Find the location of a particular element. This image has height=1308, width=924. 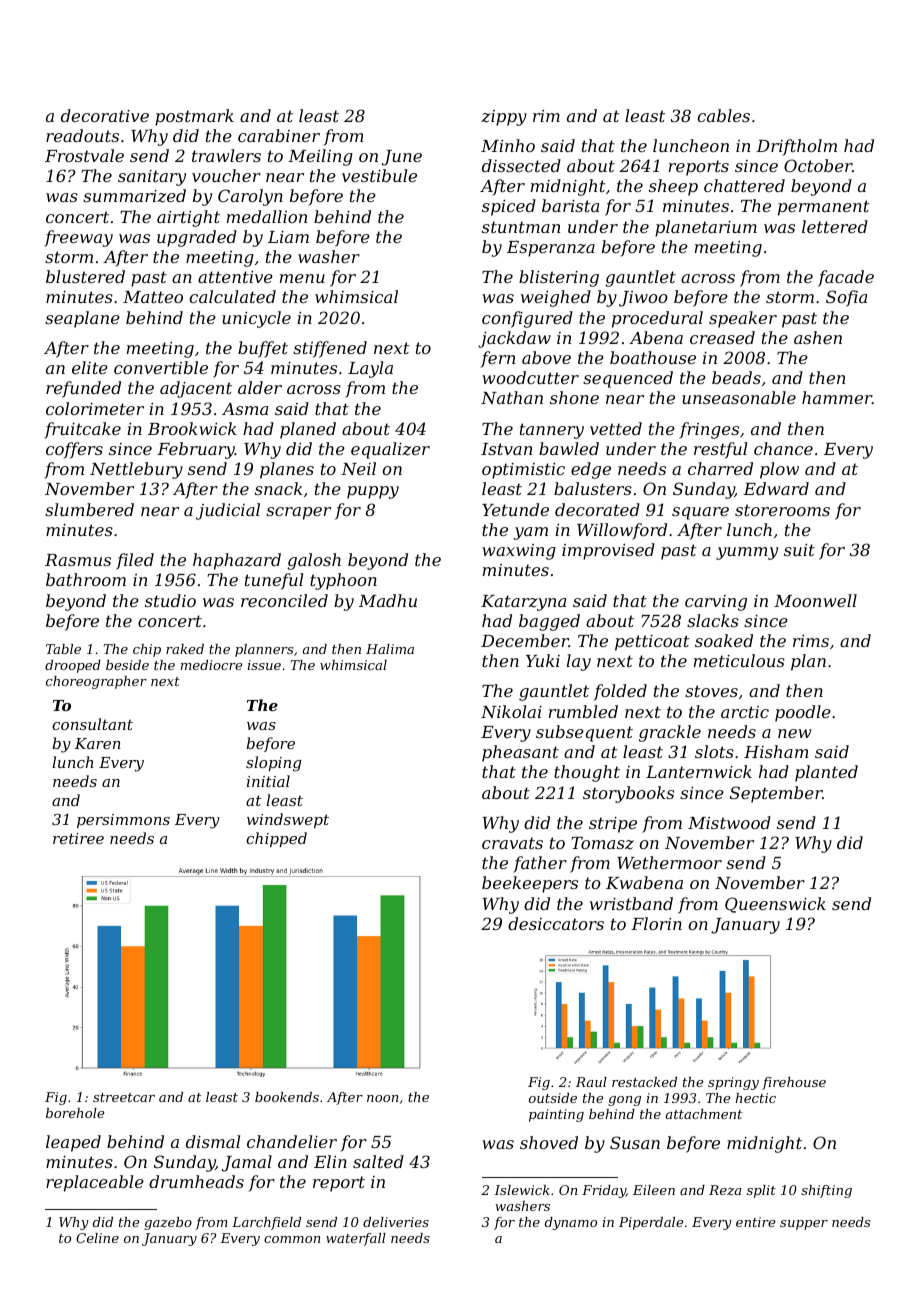

leaped is located at coordinates (73, 1143).
